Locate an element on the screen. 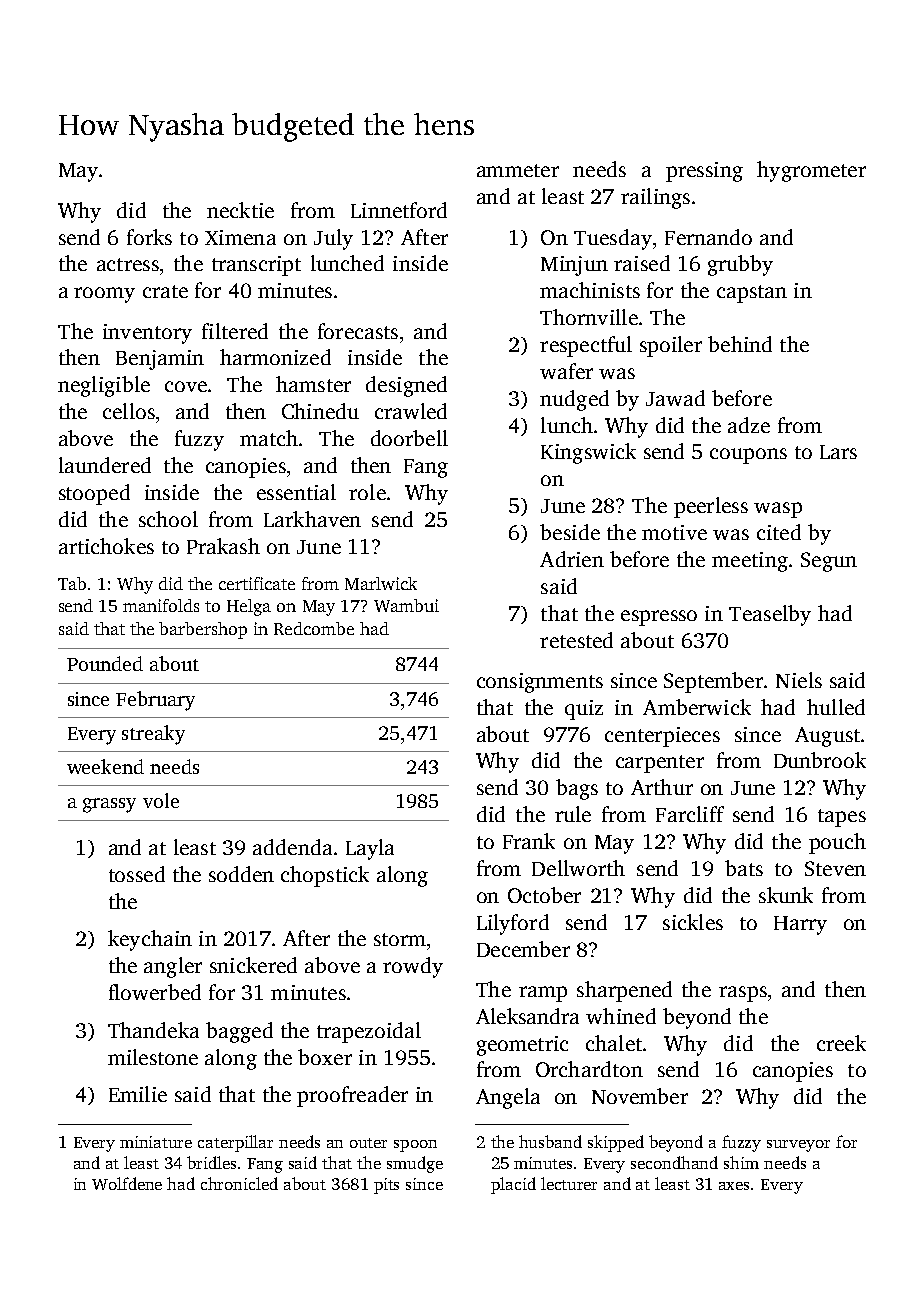  Marlwick is located at coordinates (381, 583).
